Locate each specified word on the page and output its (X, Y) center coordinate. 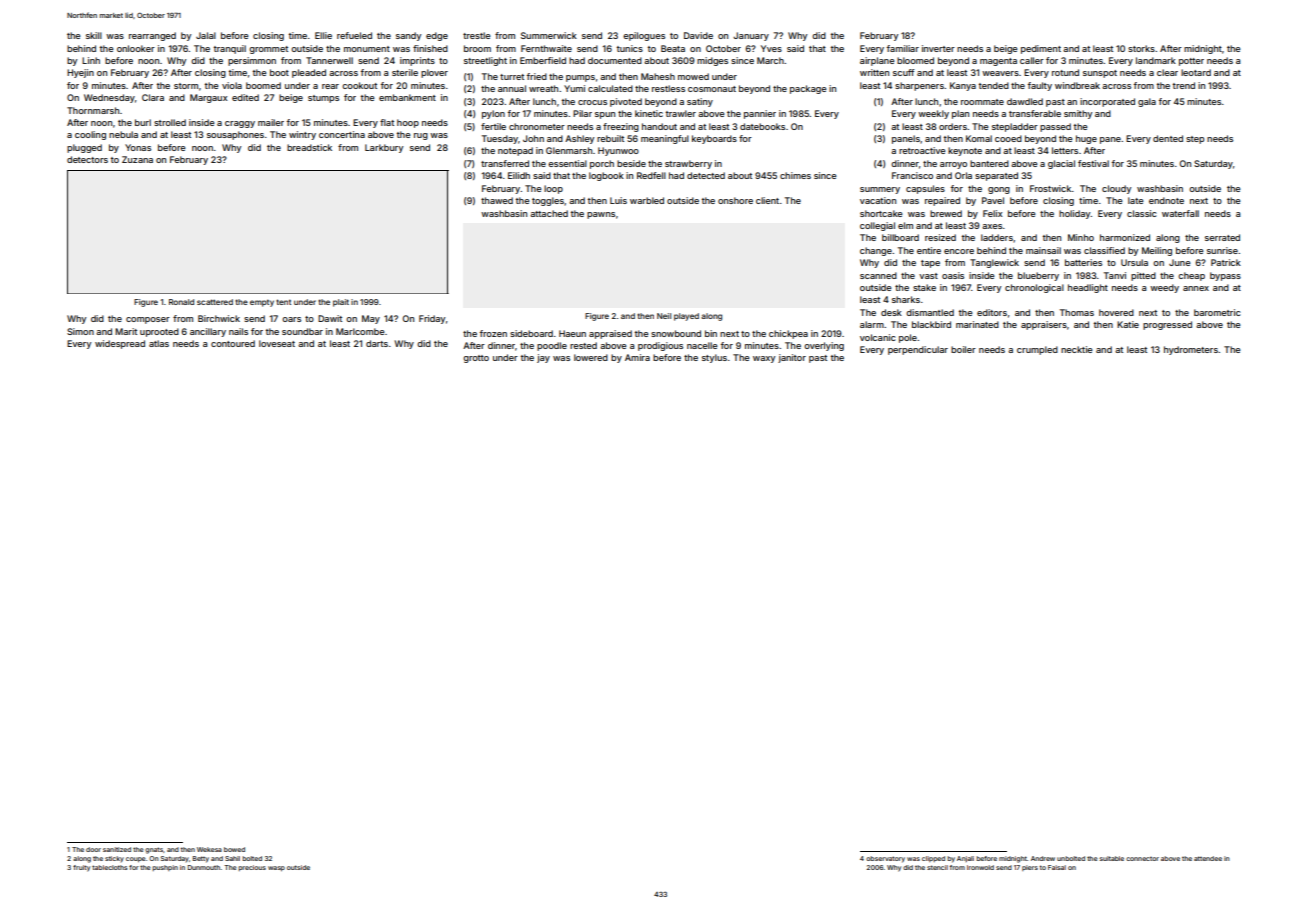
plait (341, 303)
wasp (276, 868)
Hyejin (80, 73)
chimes (795, 175)
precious (252, 868)
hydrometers (1191, 350)
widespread (120, 344)
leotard (1196, 72)
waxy (764, 359)
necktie (1077, 349)
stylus (714, 358)
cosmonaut (712, 89)
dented (1168, 138)
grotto (476, 359)
